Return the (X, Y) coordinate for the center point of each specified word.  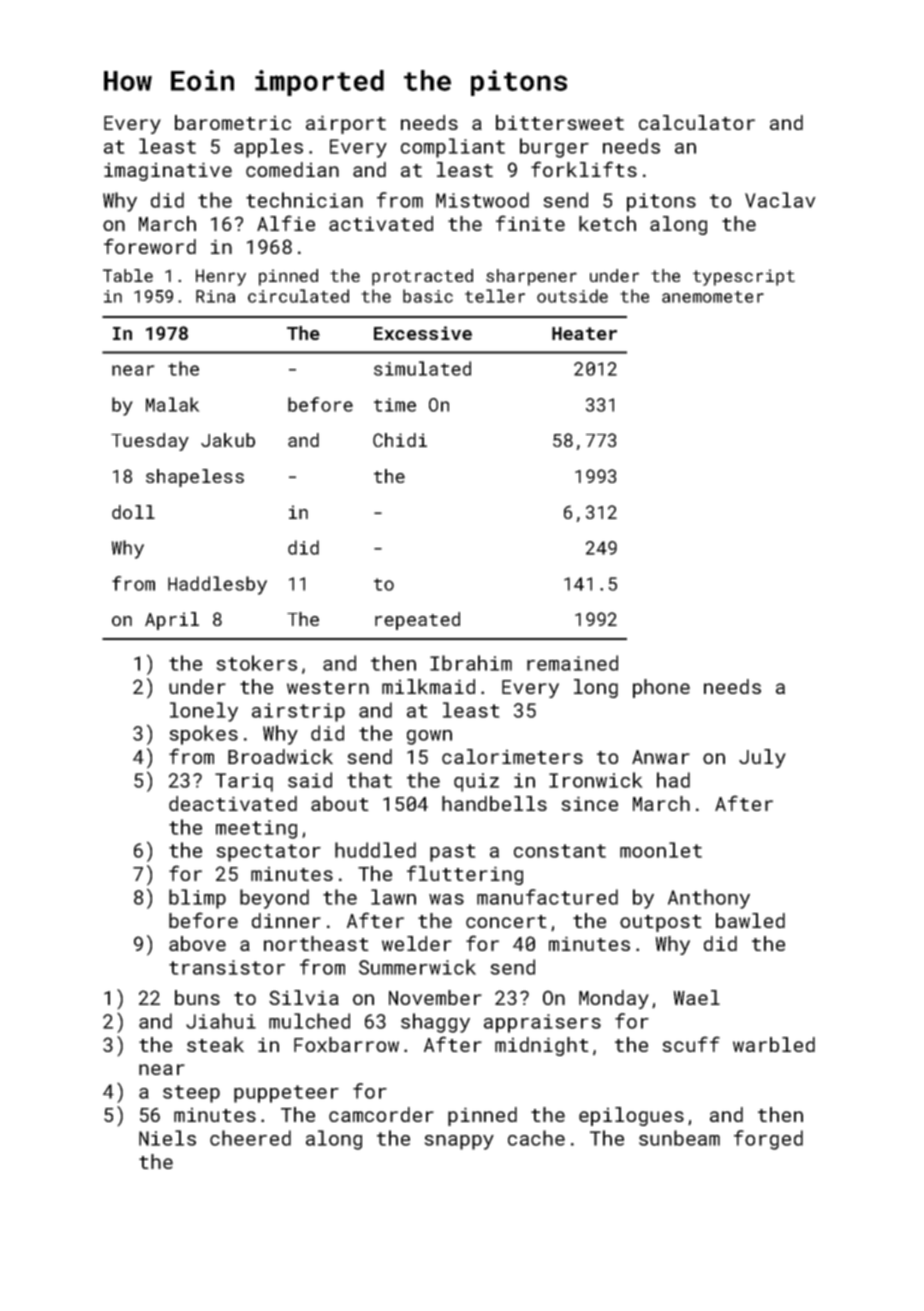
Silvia (304, 997)
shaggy (435, 1023)
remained (572, 663)
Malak (172, 404)
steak (215, 1044)
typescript (744, 277)
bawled (750, 920)
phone (661, 688)
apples (268, 148)
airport (346, 125)
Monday (614, 999)
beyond (274, 899)
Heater (584, 333)
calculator (697, 122)
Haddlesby (217, 585)
